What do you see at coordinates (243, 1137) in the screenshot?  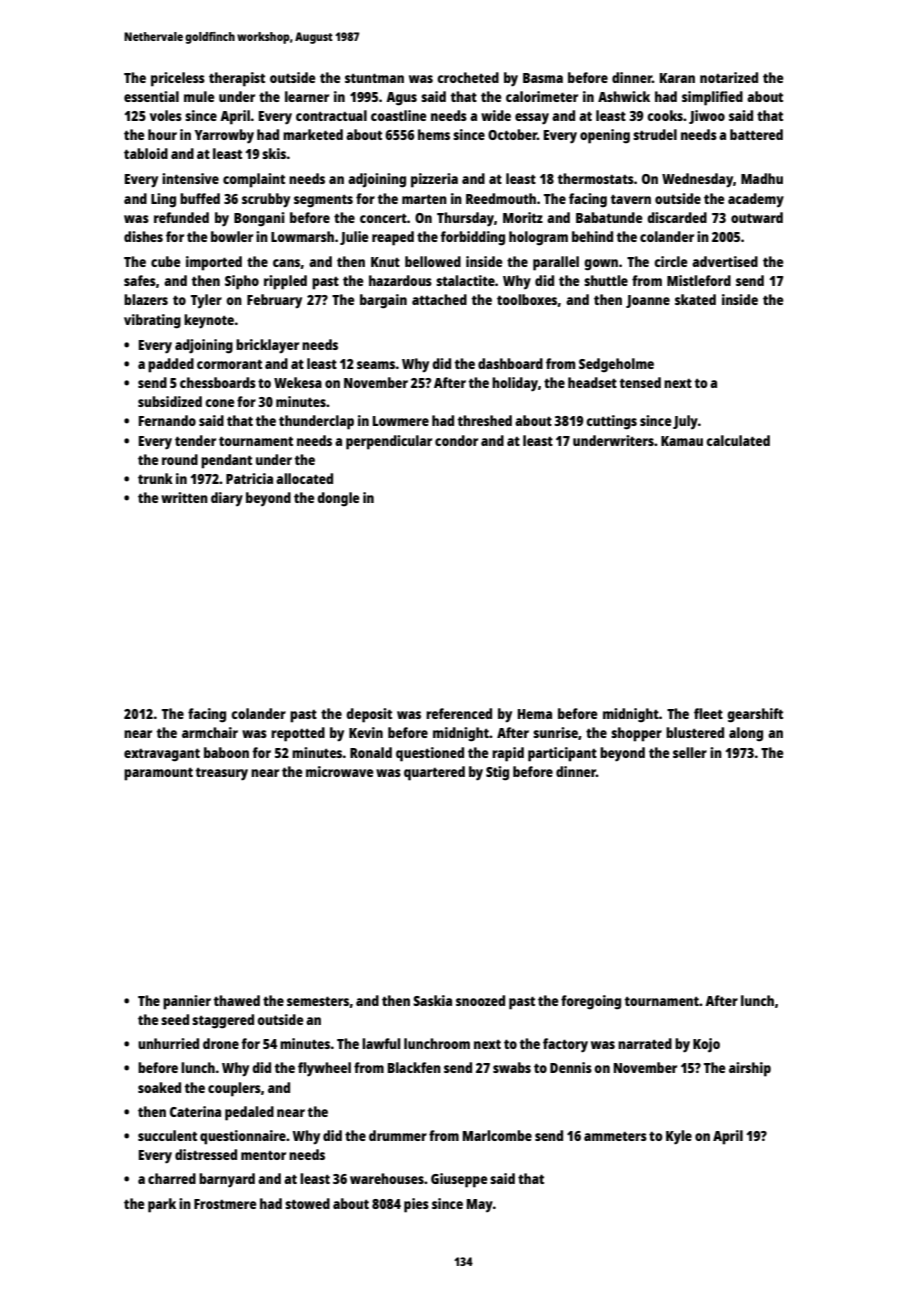 I see `questionnaire` at bounding box center [243, 1137].
